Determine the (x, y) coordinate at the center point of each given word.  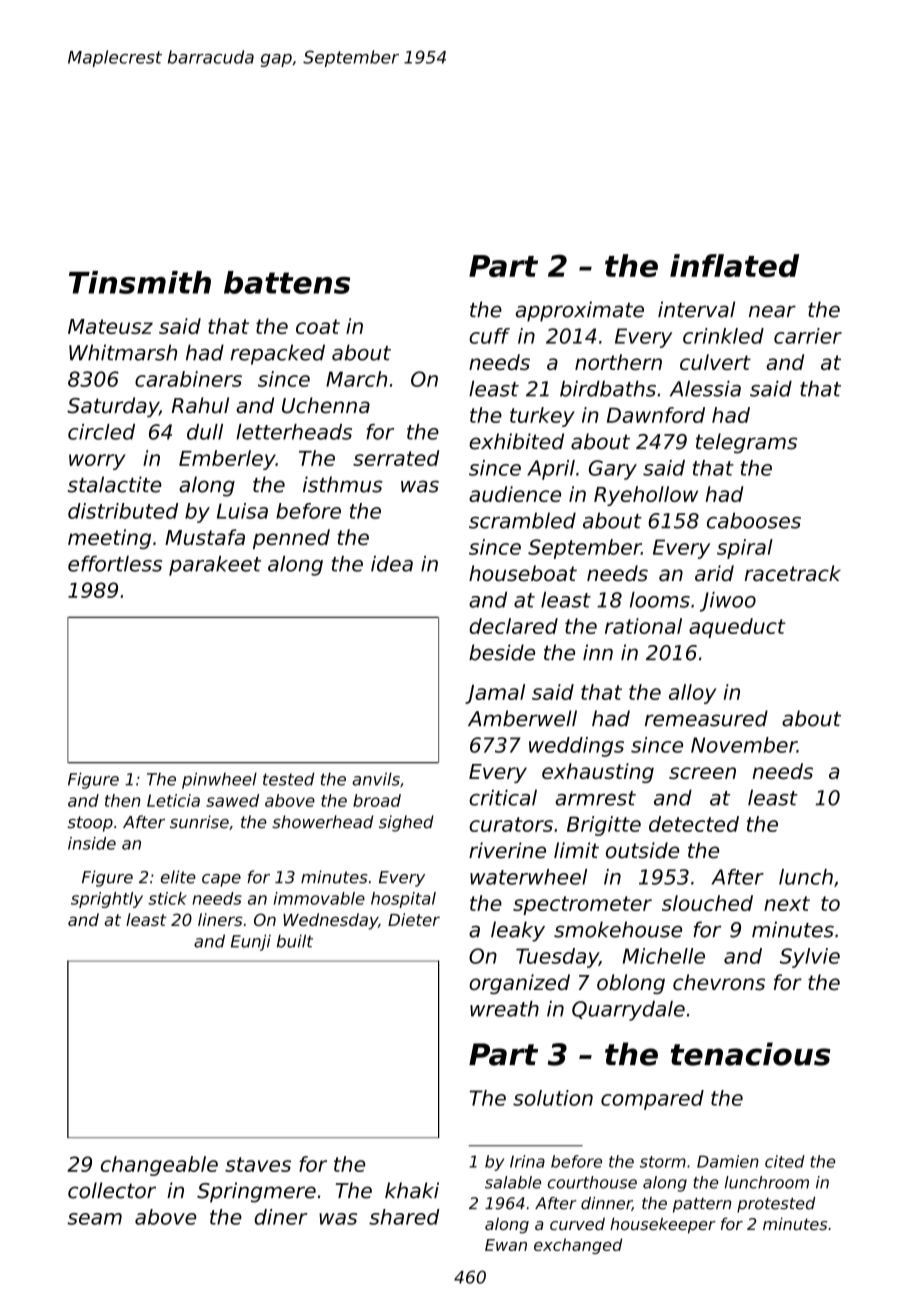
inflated (734, 265)
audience (515, 494)
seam (94, 1219)
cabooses (754, 520)
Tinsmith (140, 282)
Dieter (414, 919)
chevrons (719, 982)
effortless (115, 564)
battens (287, 282)
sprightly (107, 900)
